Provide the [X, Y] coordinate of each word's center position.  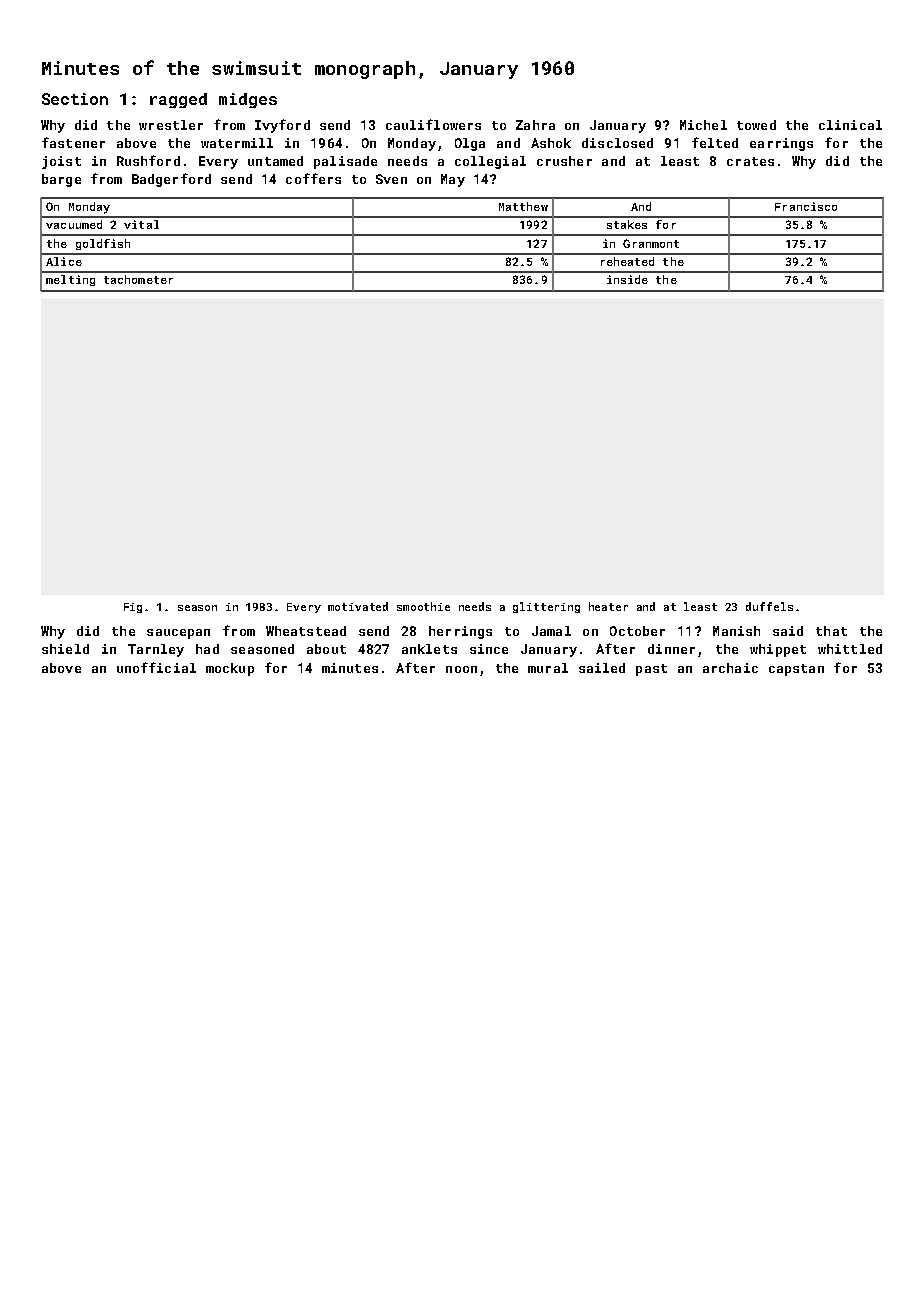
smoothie [423, 606]
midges [248, 100]
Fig [133, 608]
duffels [769, 606]
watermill [237, 143]
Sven [391, 179]
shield [65, 649]
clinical [850, 125]
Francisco [806, 206]
